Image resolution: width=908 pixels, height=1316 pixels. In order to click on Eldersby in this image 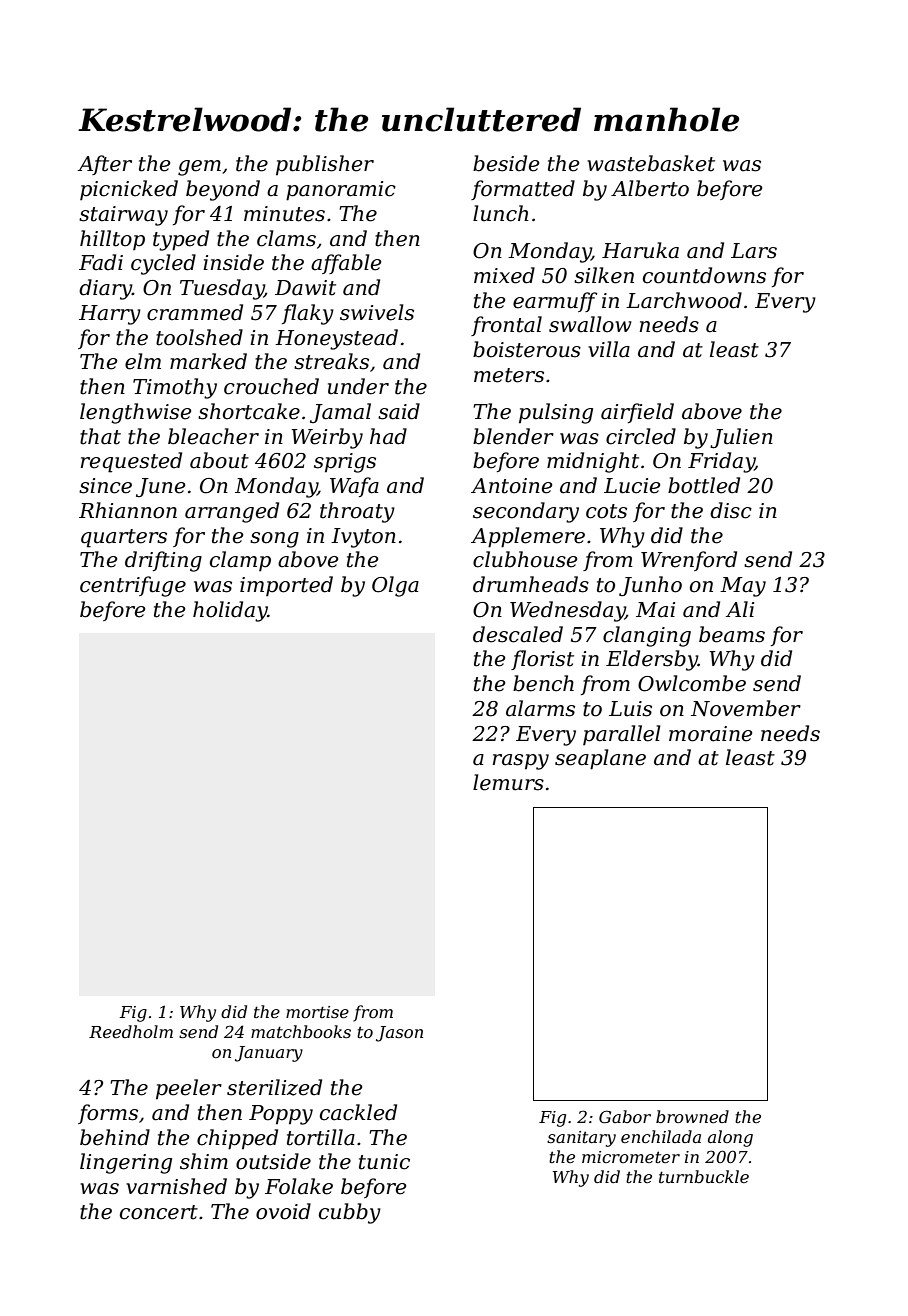, I will do `click(652, 660)`.
